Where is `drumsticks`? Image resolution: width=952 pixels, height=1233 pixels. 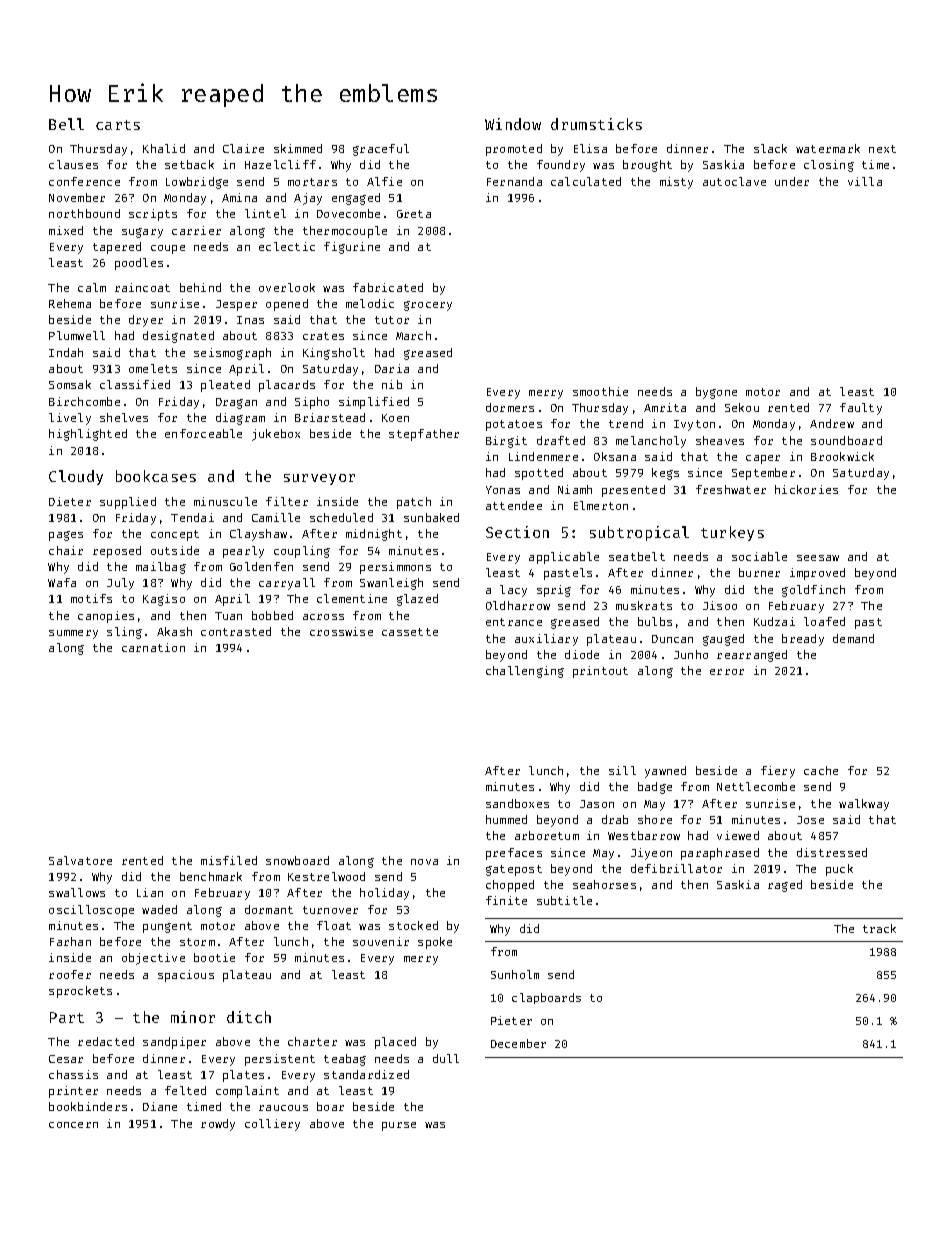
drumsticks is located at coordinates (596, 124).
